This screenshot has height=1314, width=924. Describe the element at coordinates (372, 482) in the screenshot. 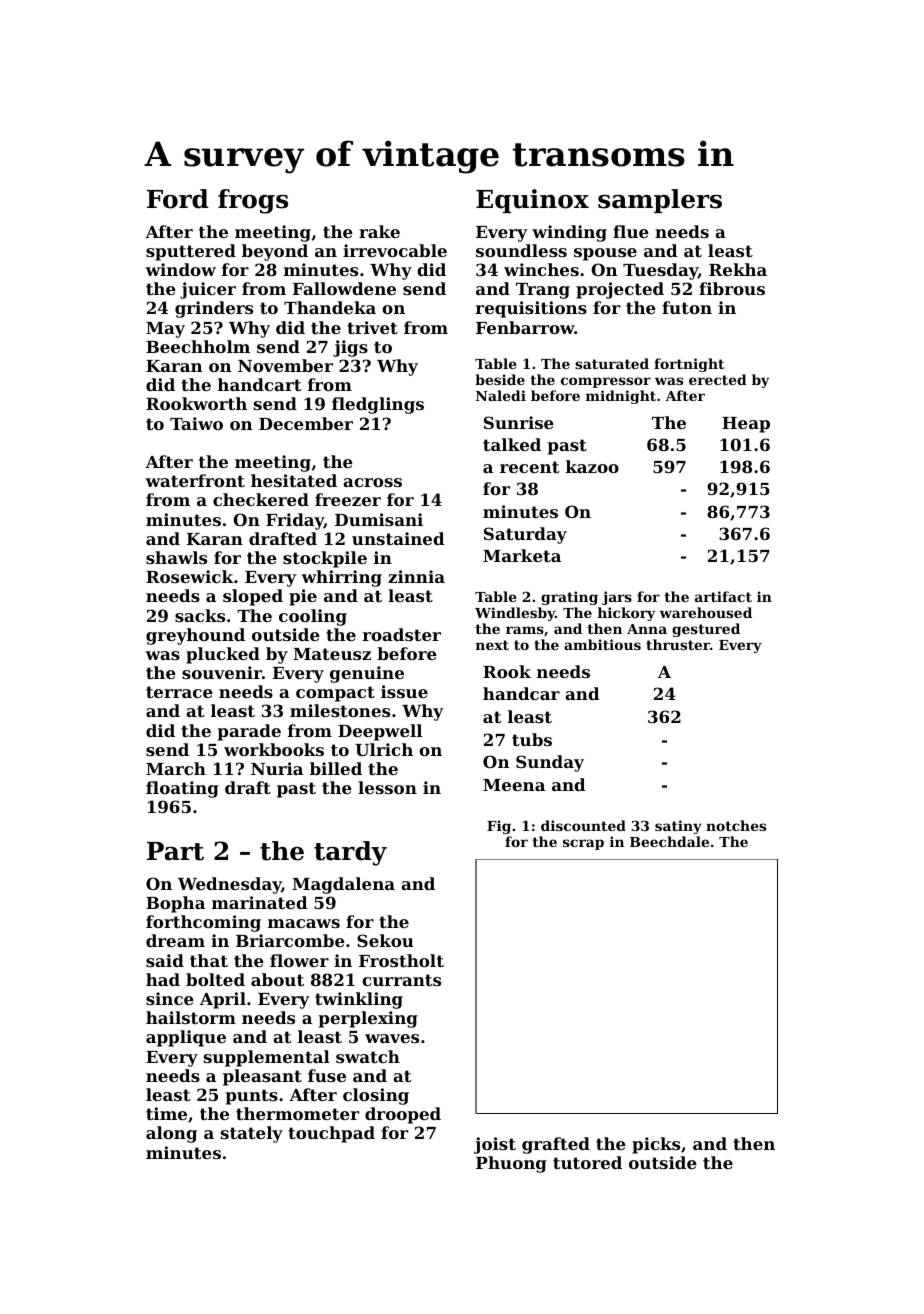

I see `across` at that location.
